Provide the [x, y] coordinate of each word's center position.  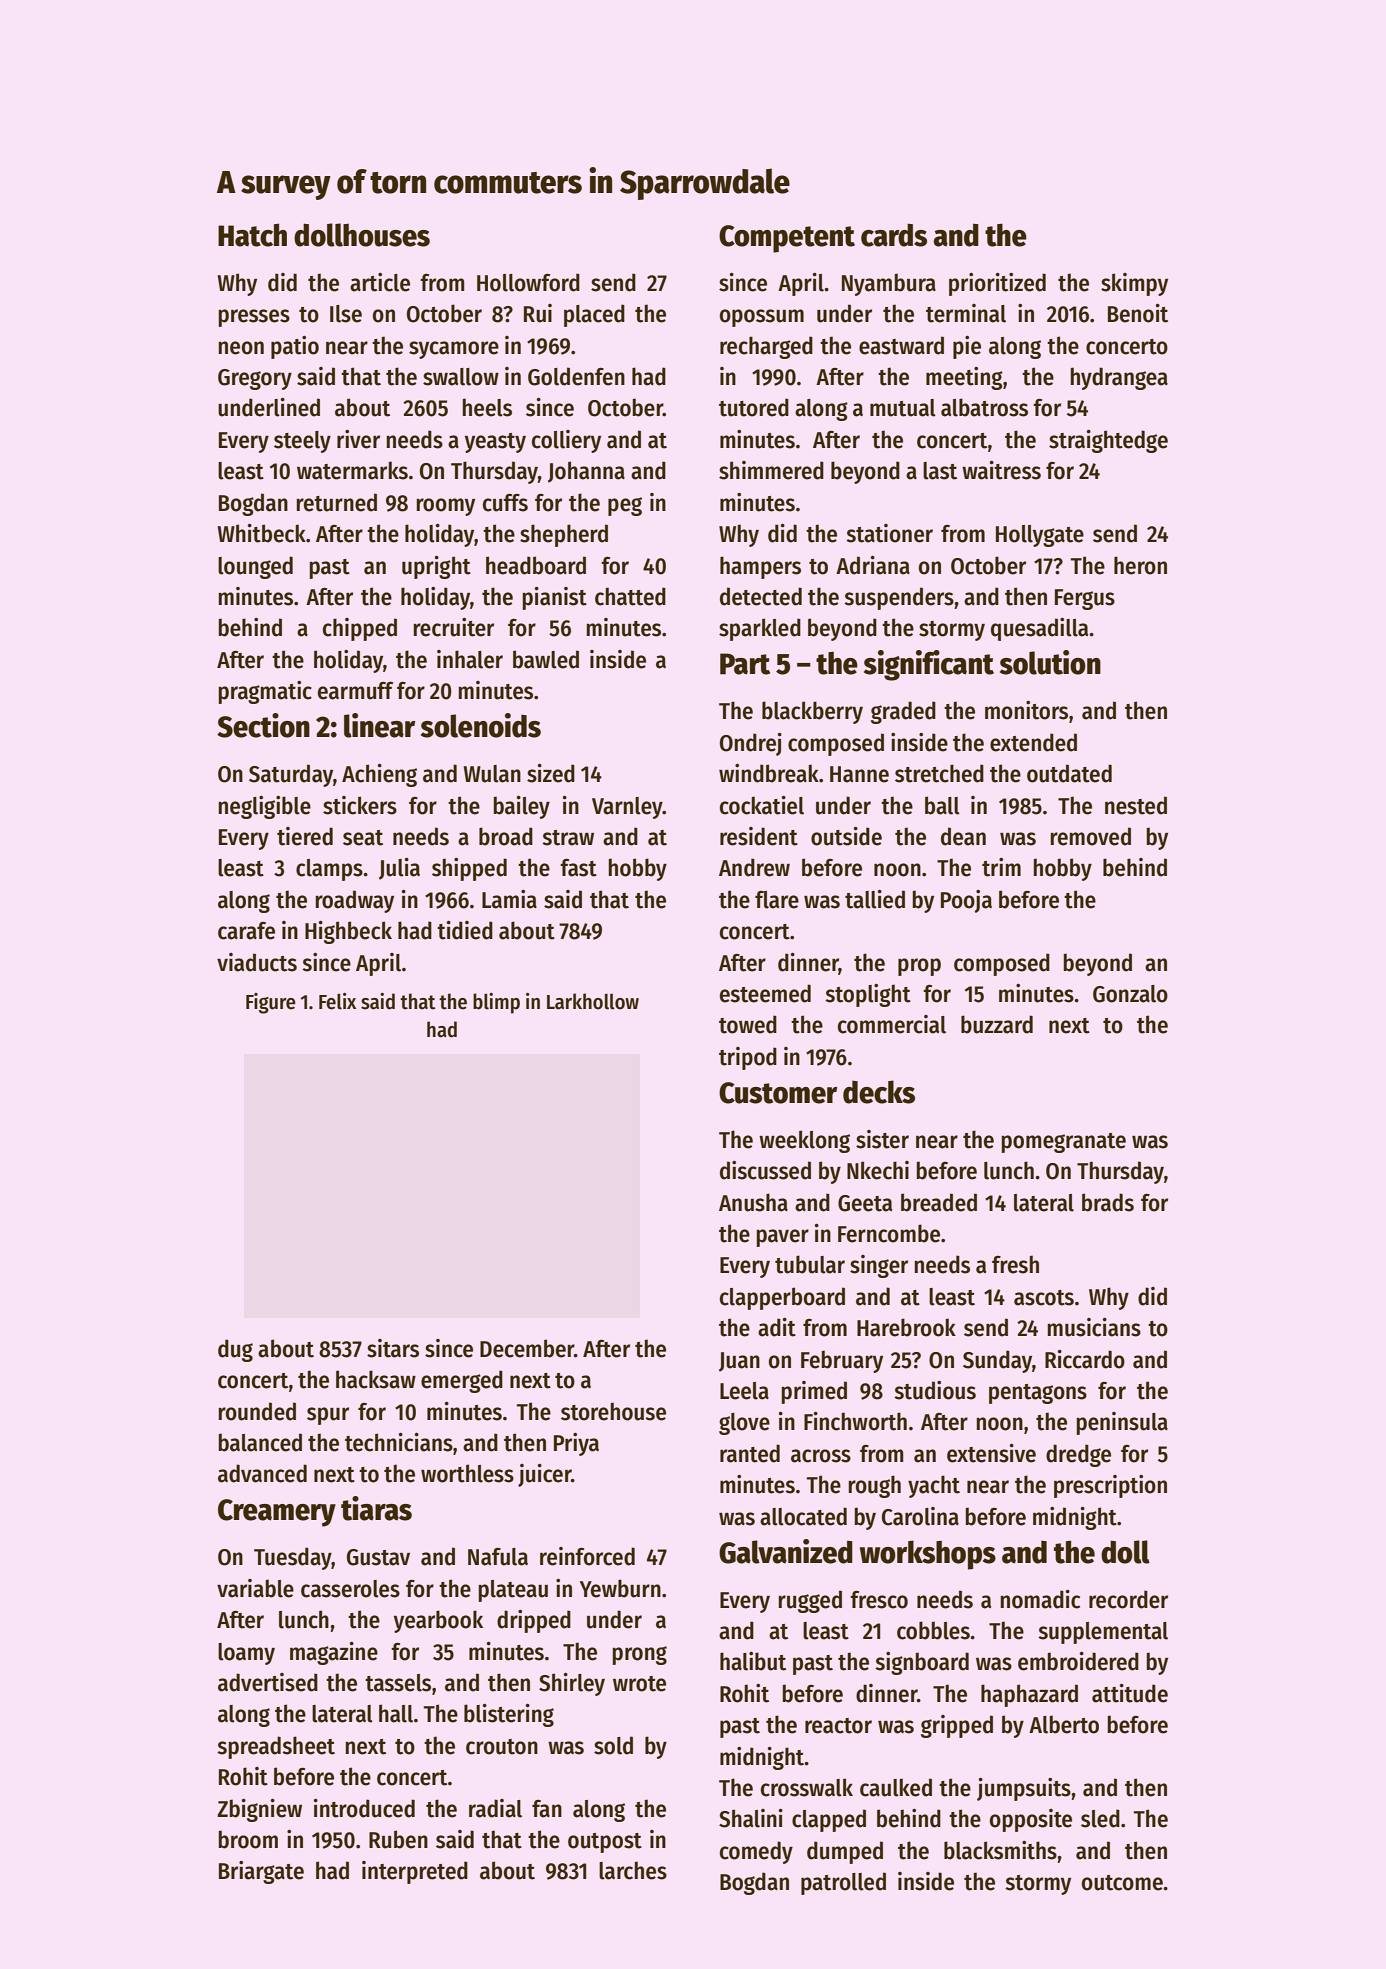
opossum [762, 318]
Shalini [751, 1818]
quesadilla [1039, 629]
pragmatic [265, 692]
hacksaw [376, 1379]
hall [396, 1713]
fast [578, 868]
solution [1050, 662]
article [380, 282]
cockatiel [762, 805]
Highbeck [348, 932]
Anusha [753, 1202]
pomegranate [1064, 1143]
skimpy [1134, 284]
